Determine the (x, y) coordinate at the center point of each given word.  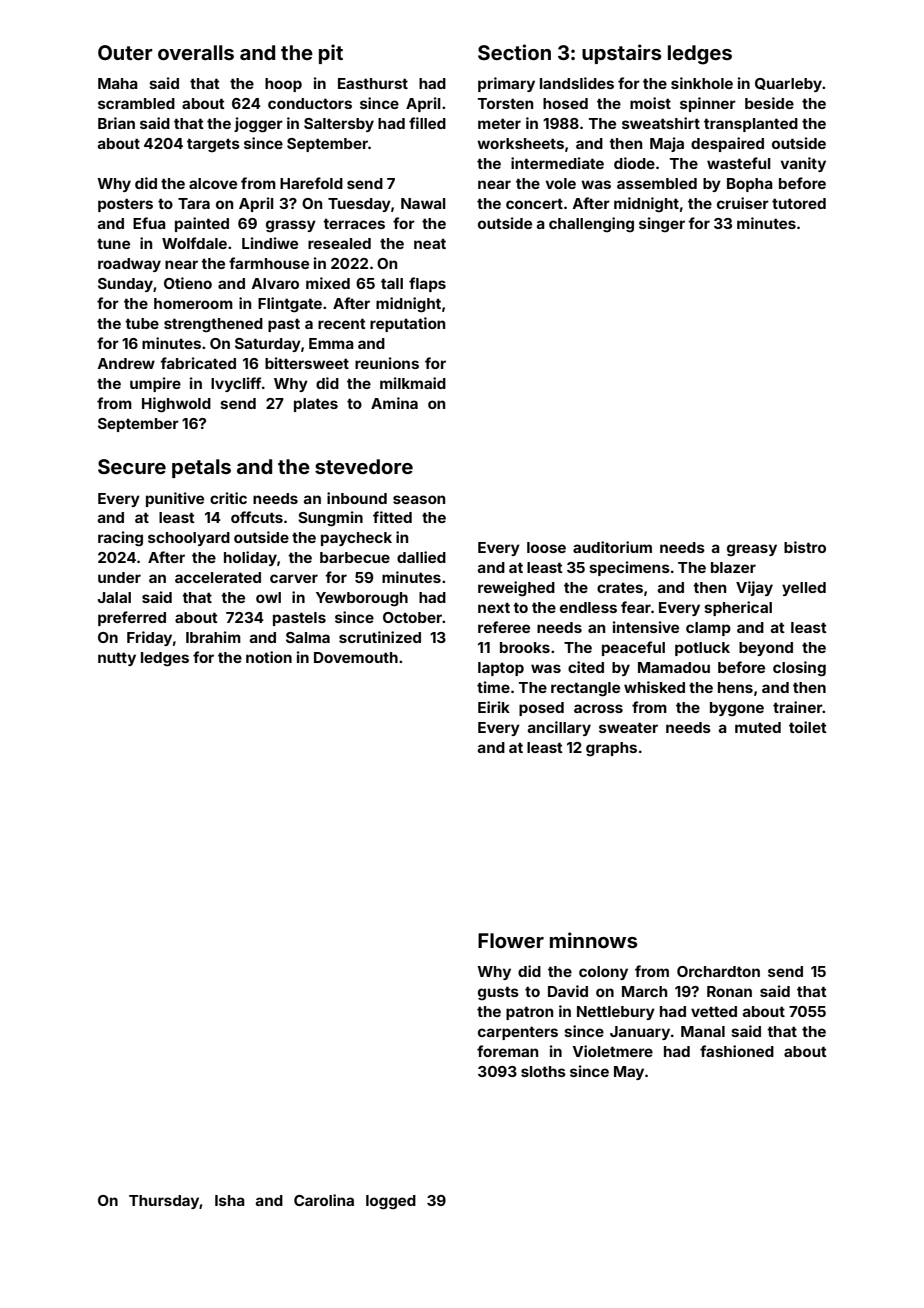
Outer (125, 52)
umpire (155, 384)
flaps (427, 284)
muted (758, 727)
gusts (498, 993)
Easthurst (373, 83)
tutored (799, 203)
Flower (511, 940)
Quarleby (788, 85)
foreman (507, 1051)
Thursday (164, 1202)
